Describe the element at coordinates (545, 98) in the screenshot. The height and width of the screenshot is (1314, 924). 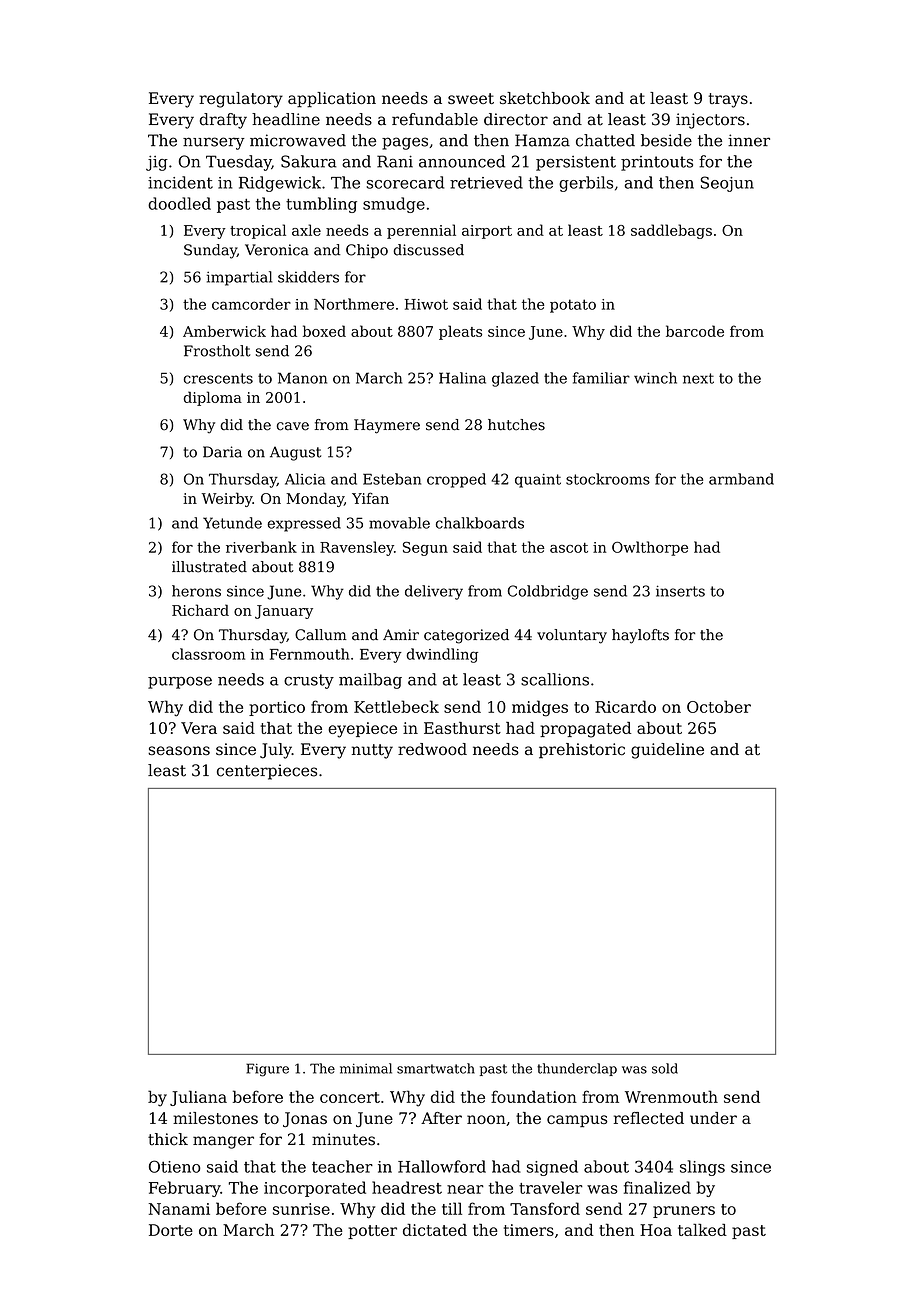
I see `sketchbook` at that location.
